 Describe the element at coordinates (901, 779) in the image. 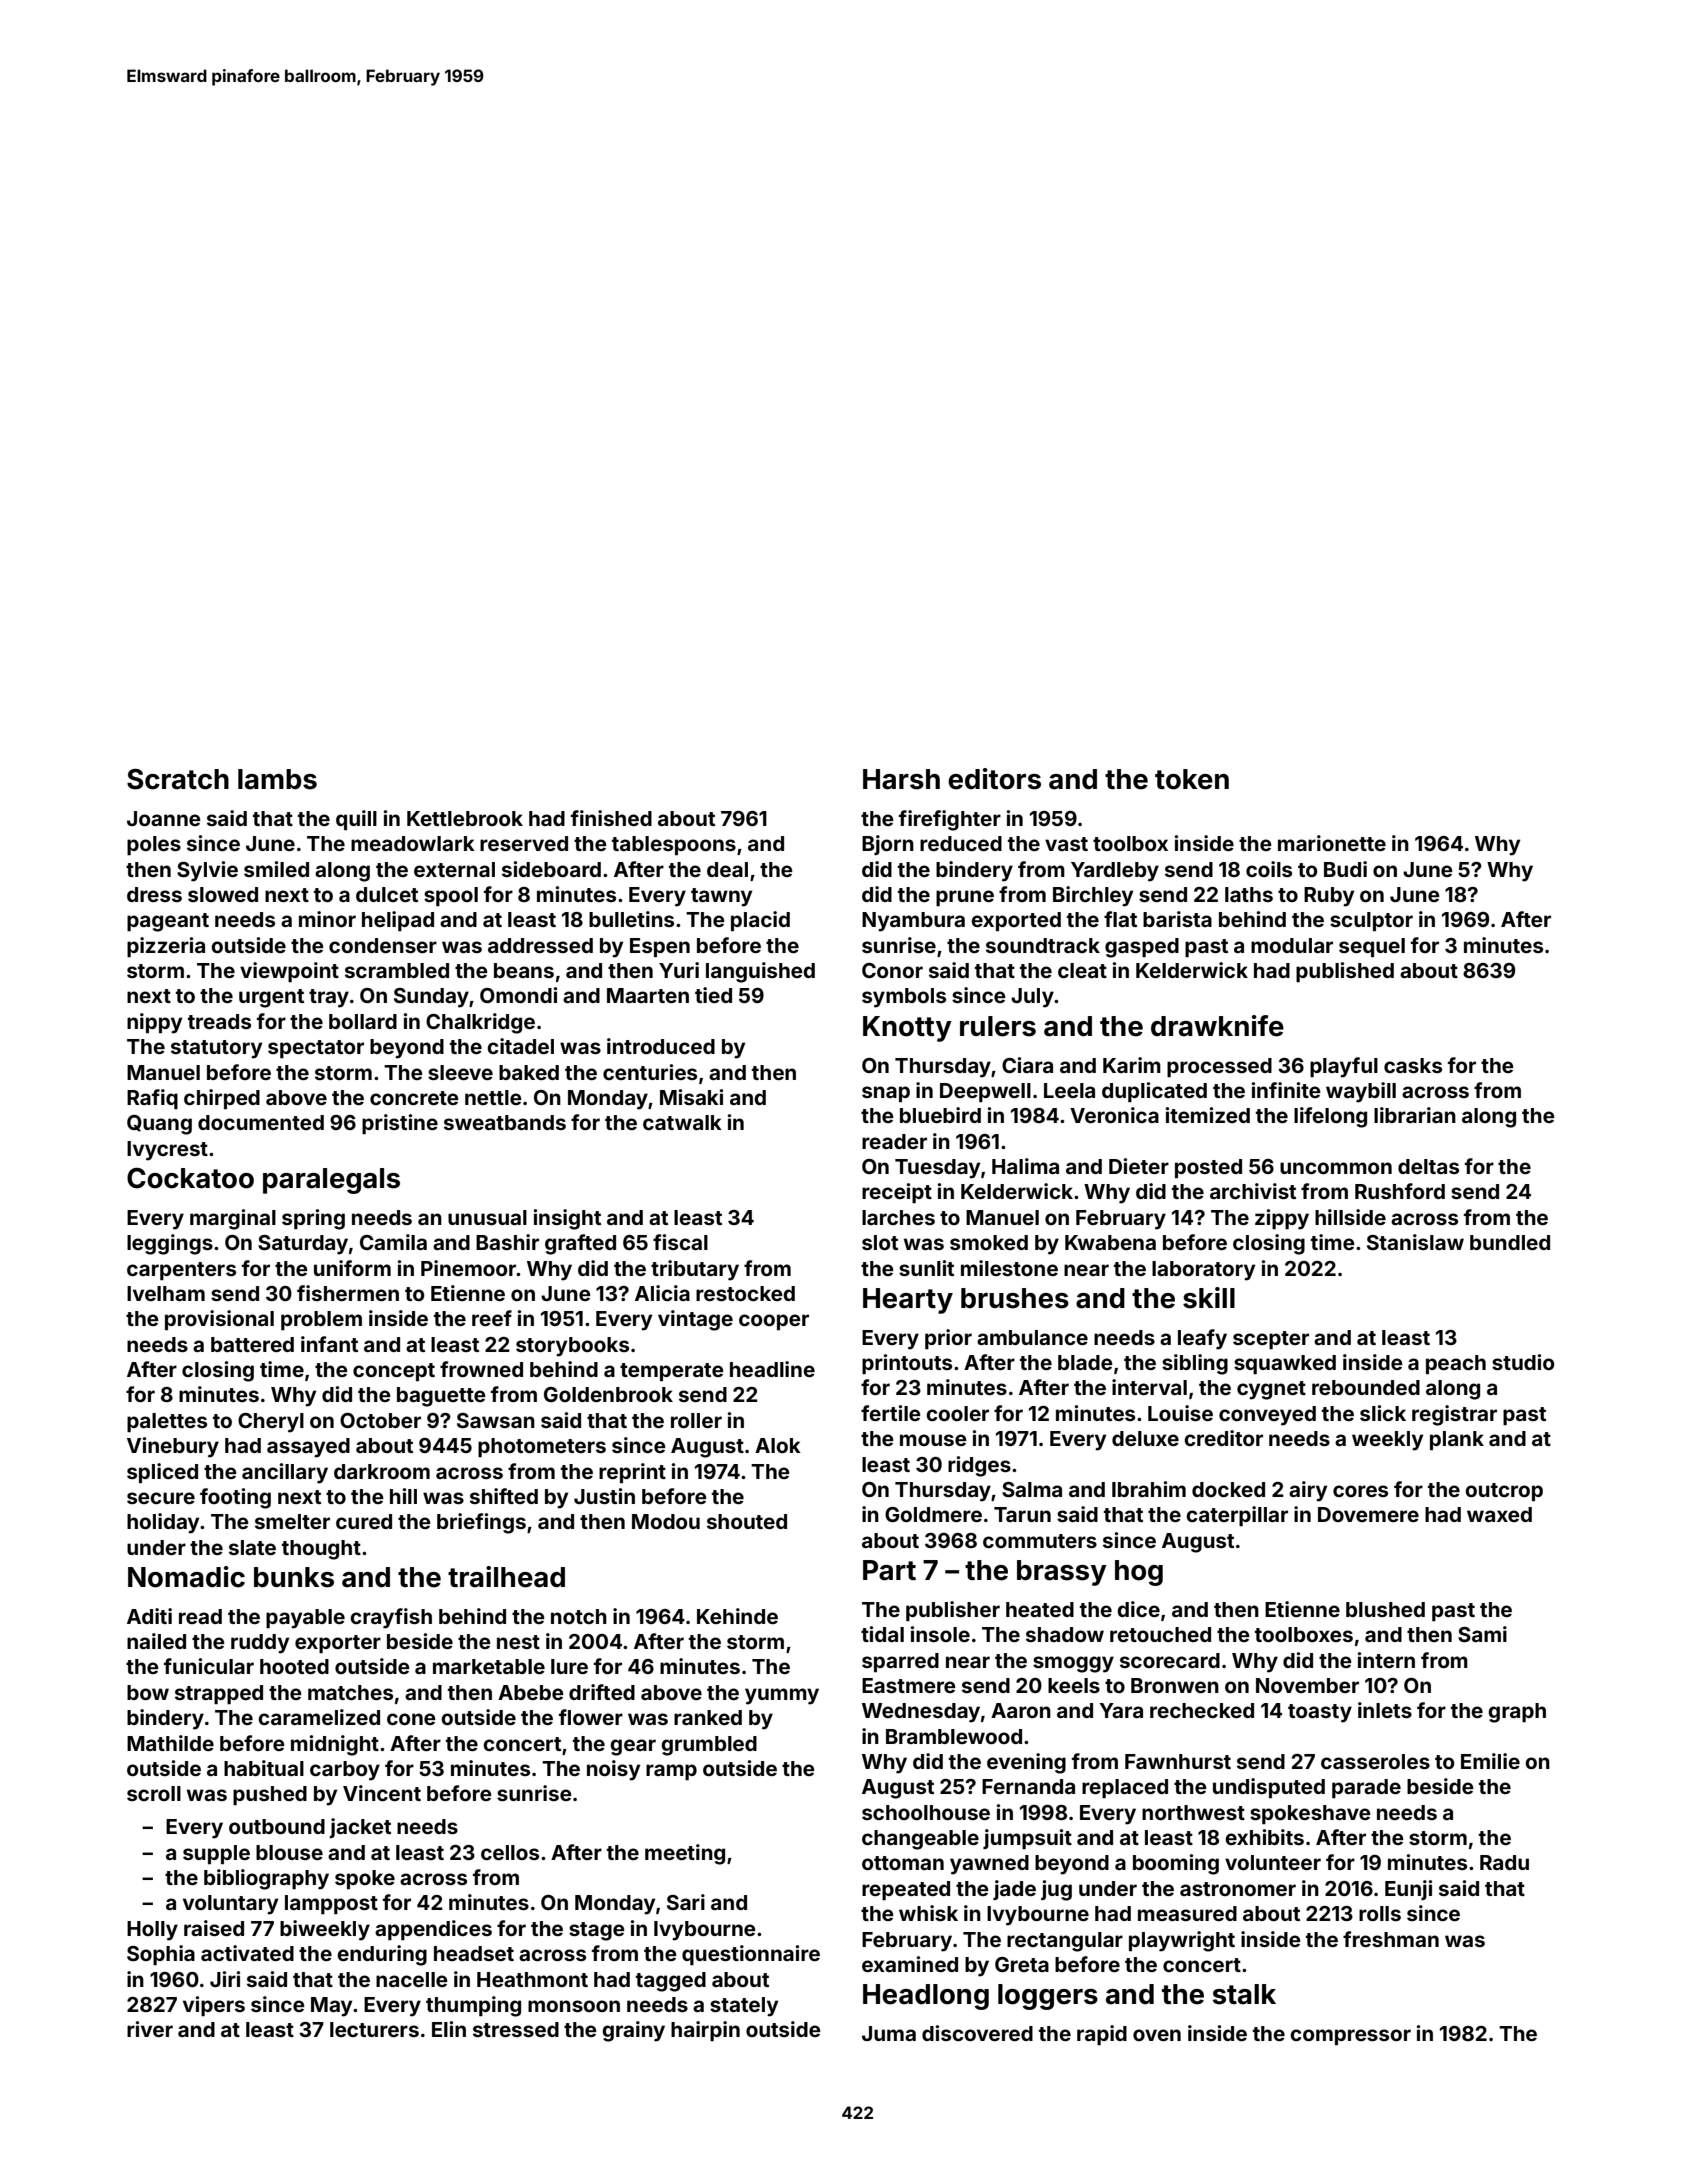

I see `Harsh` at that location.
